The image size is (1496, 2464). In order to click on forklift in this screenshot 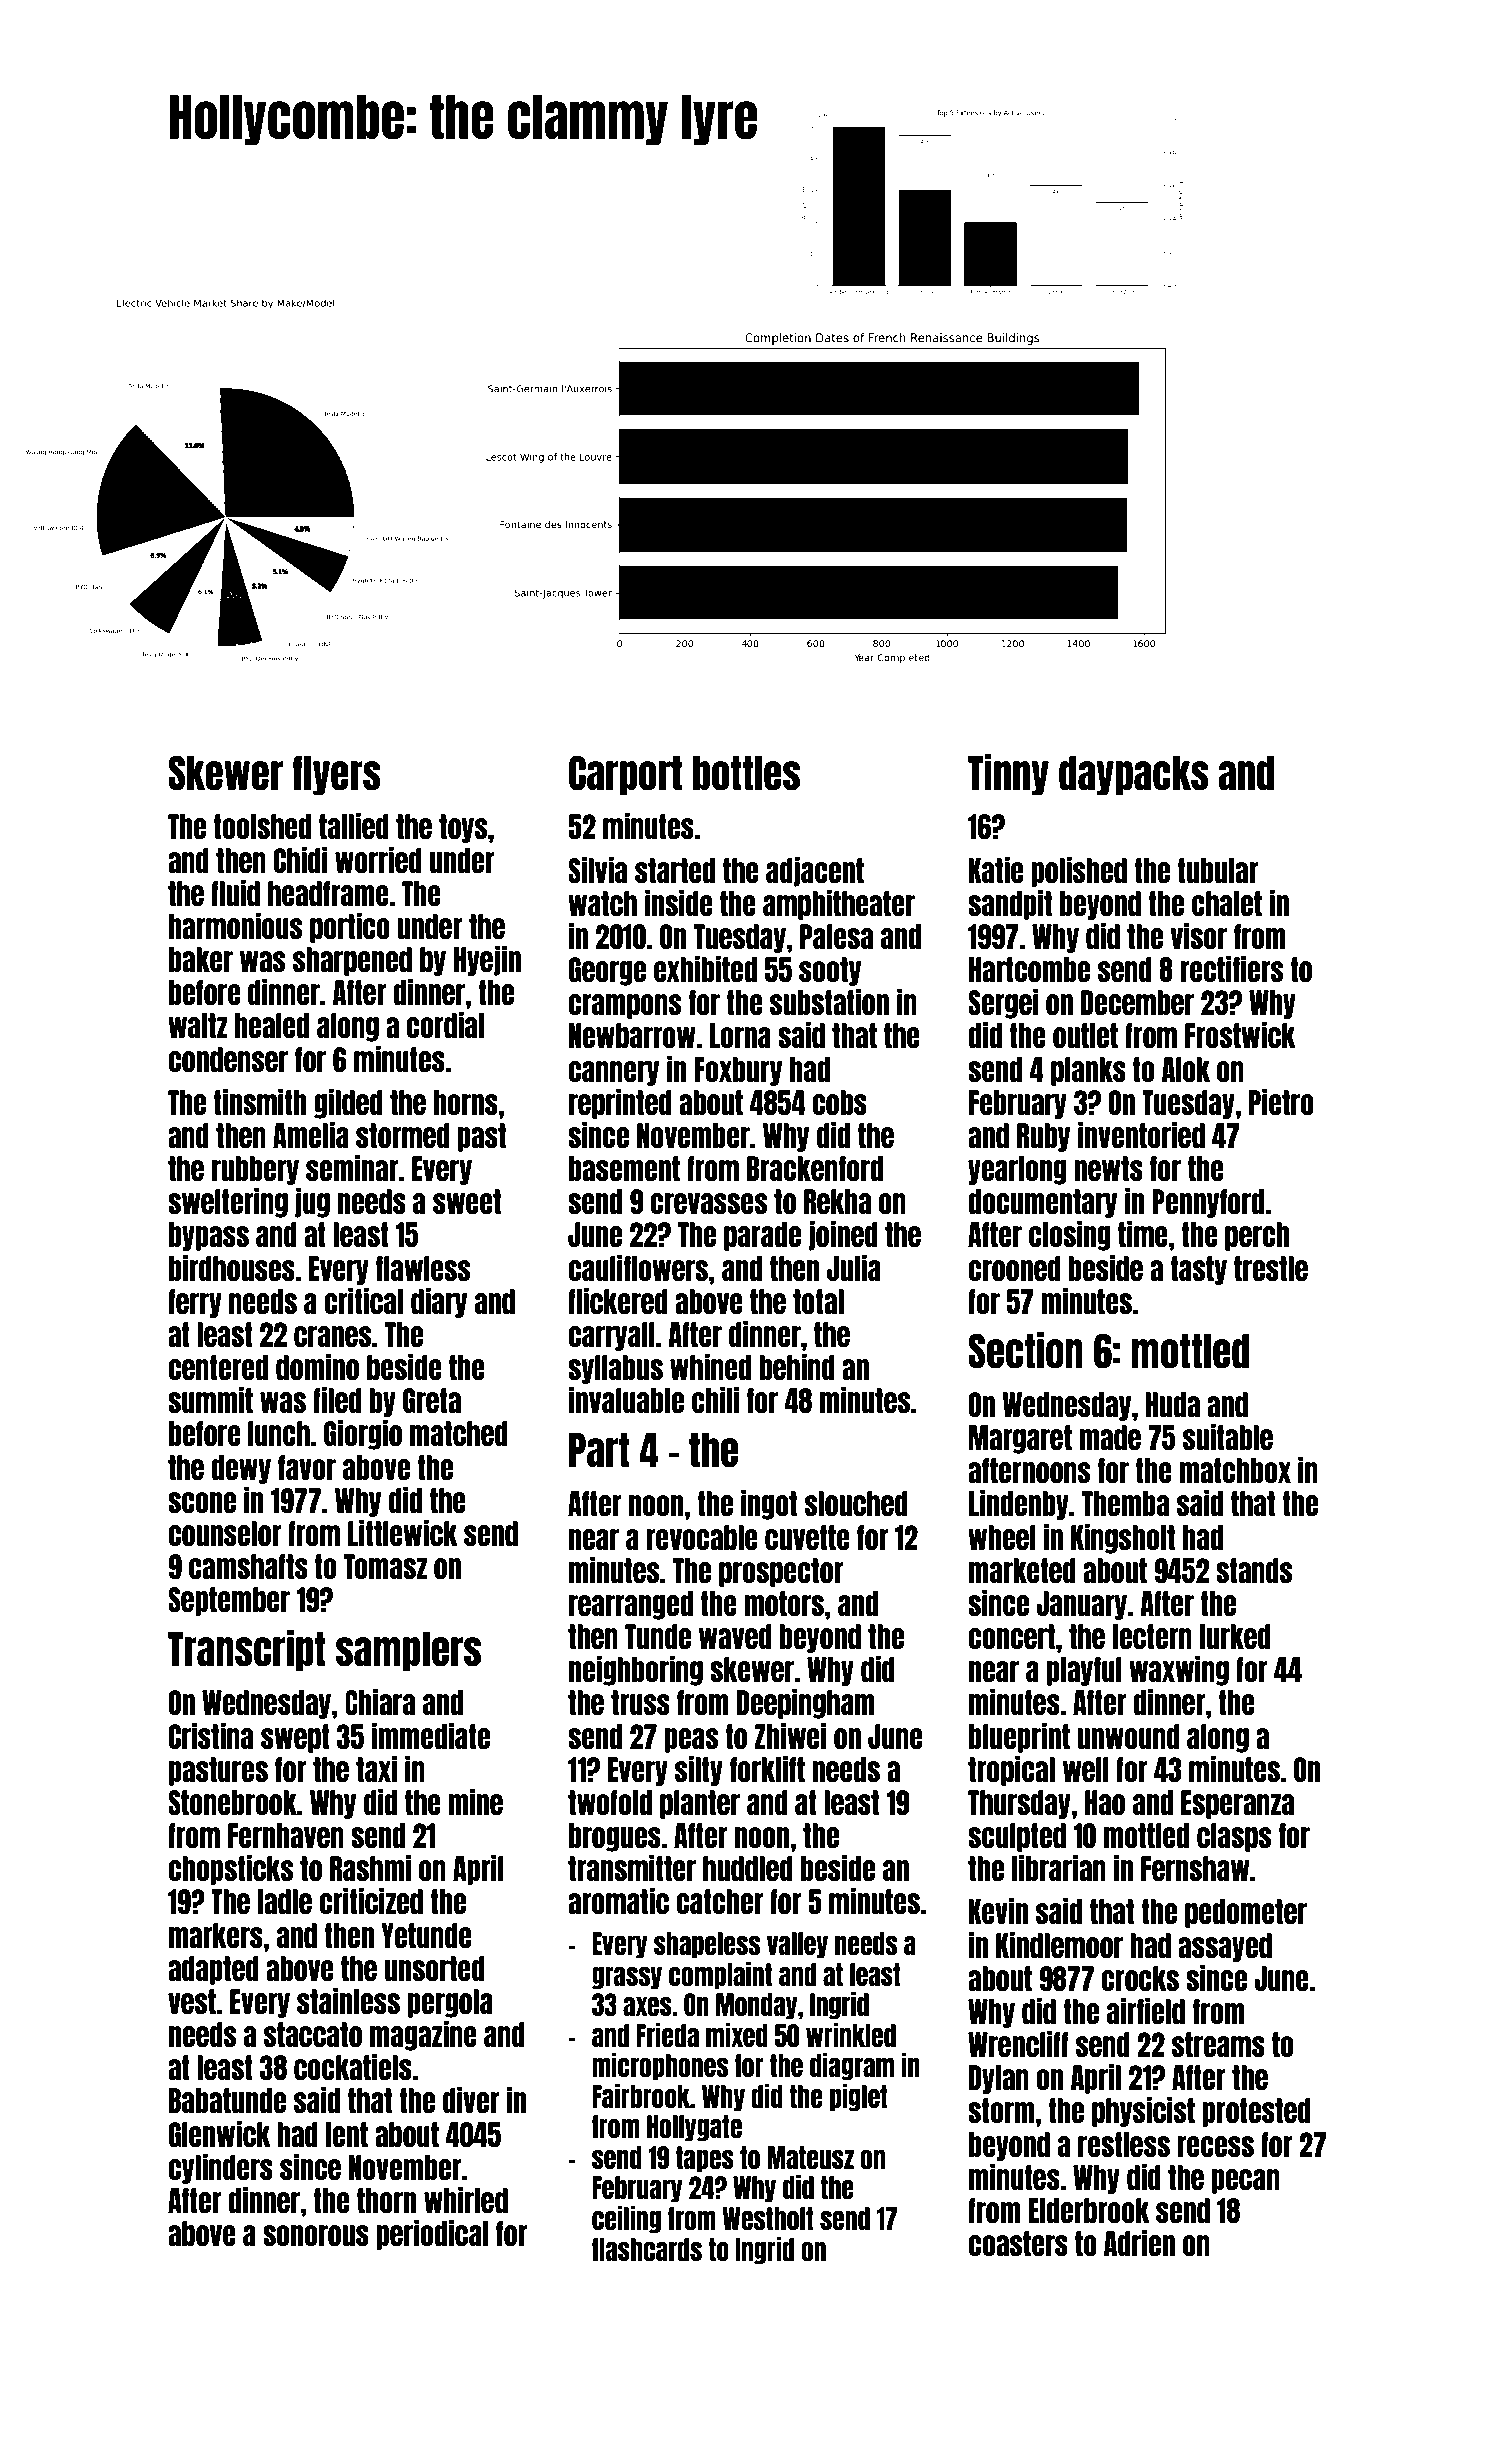, I will do `click(767, 1768)`.
